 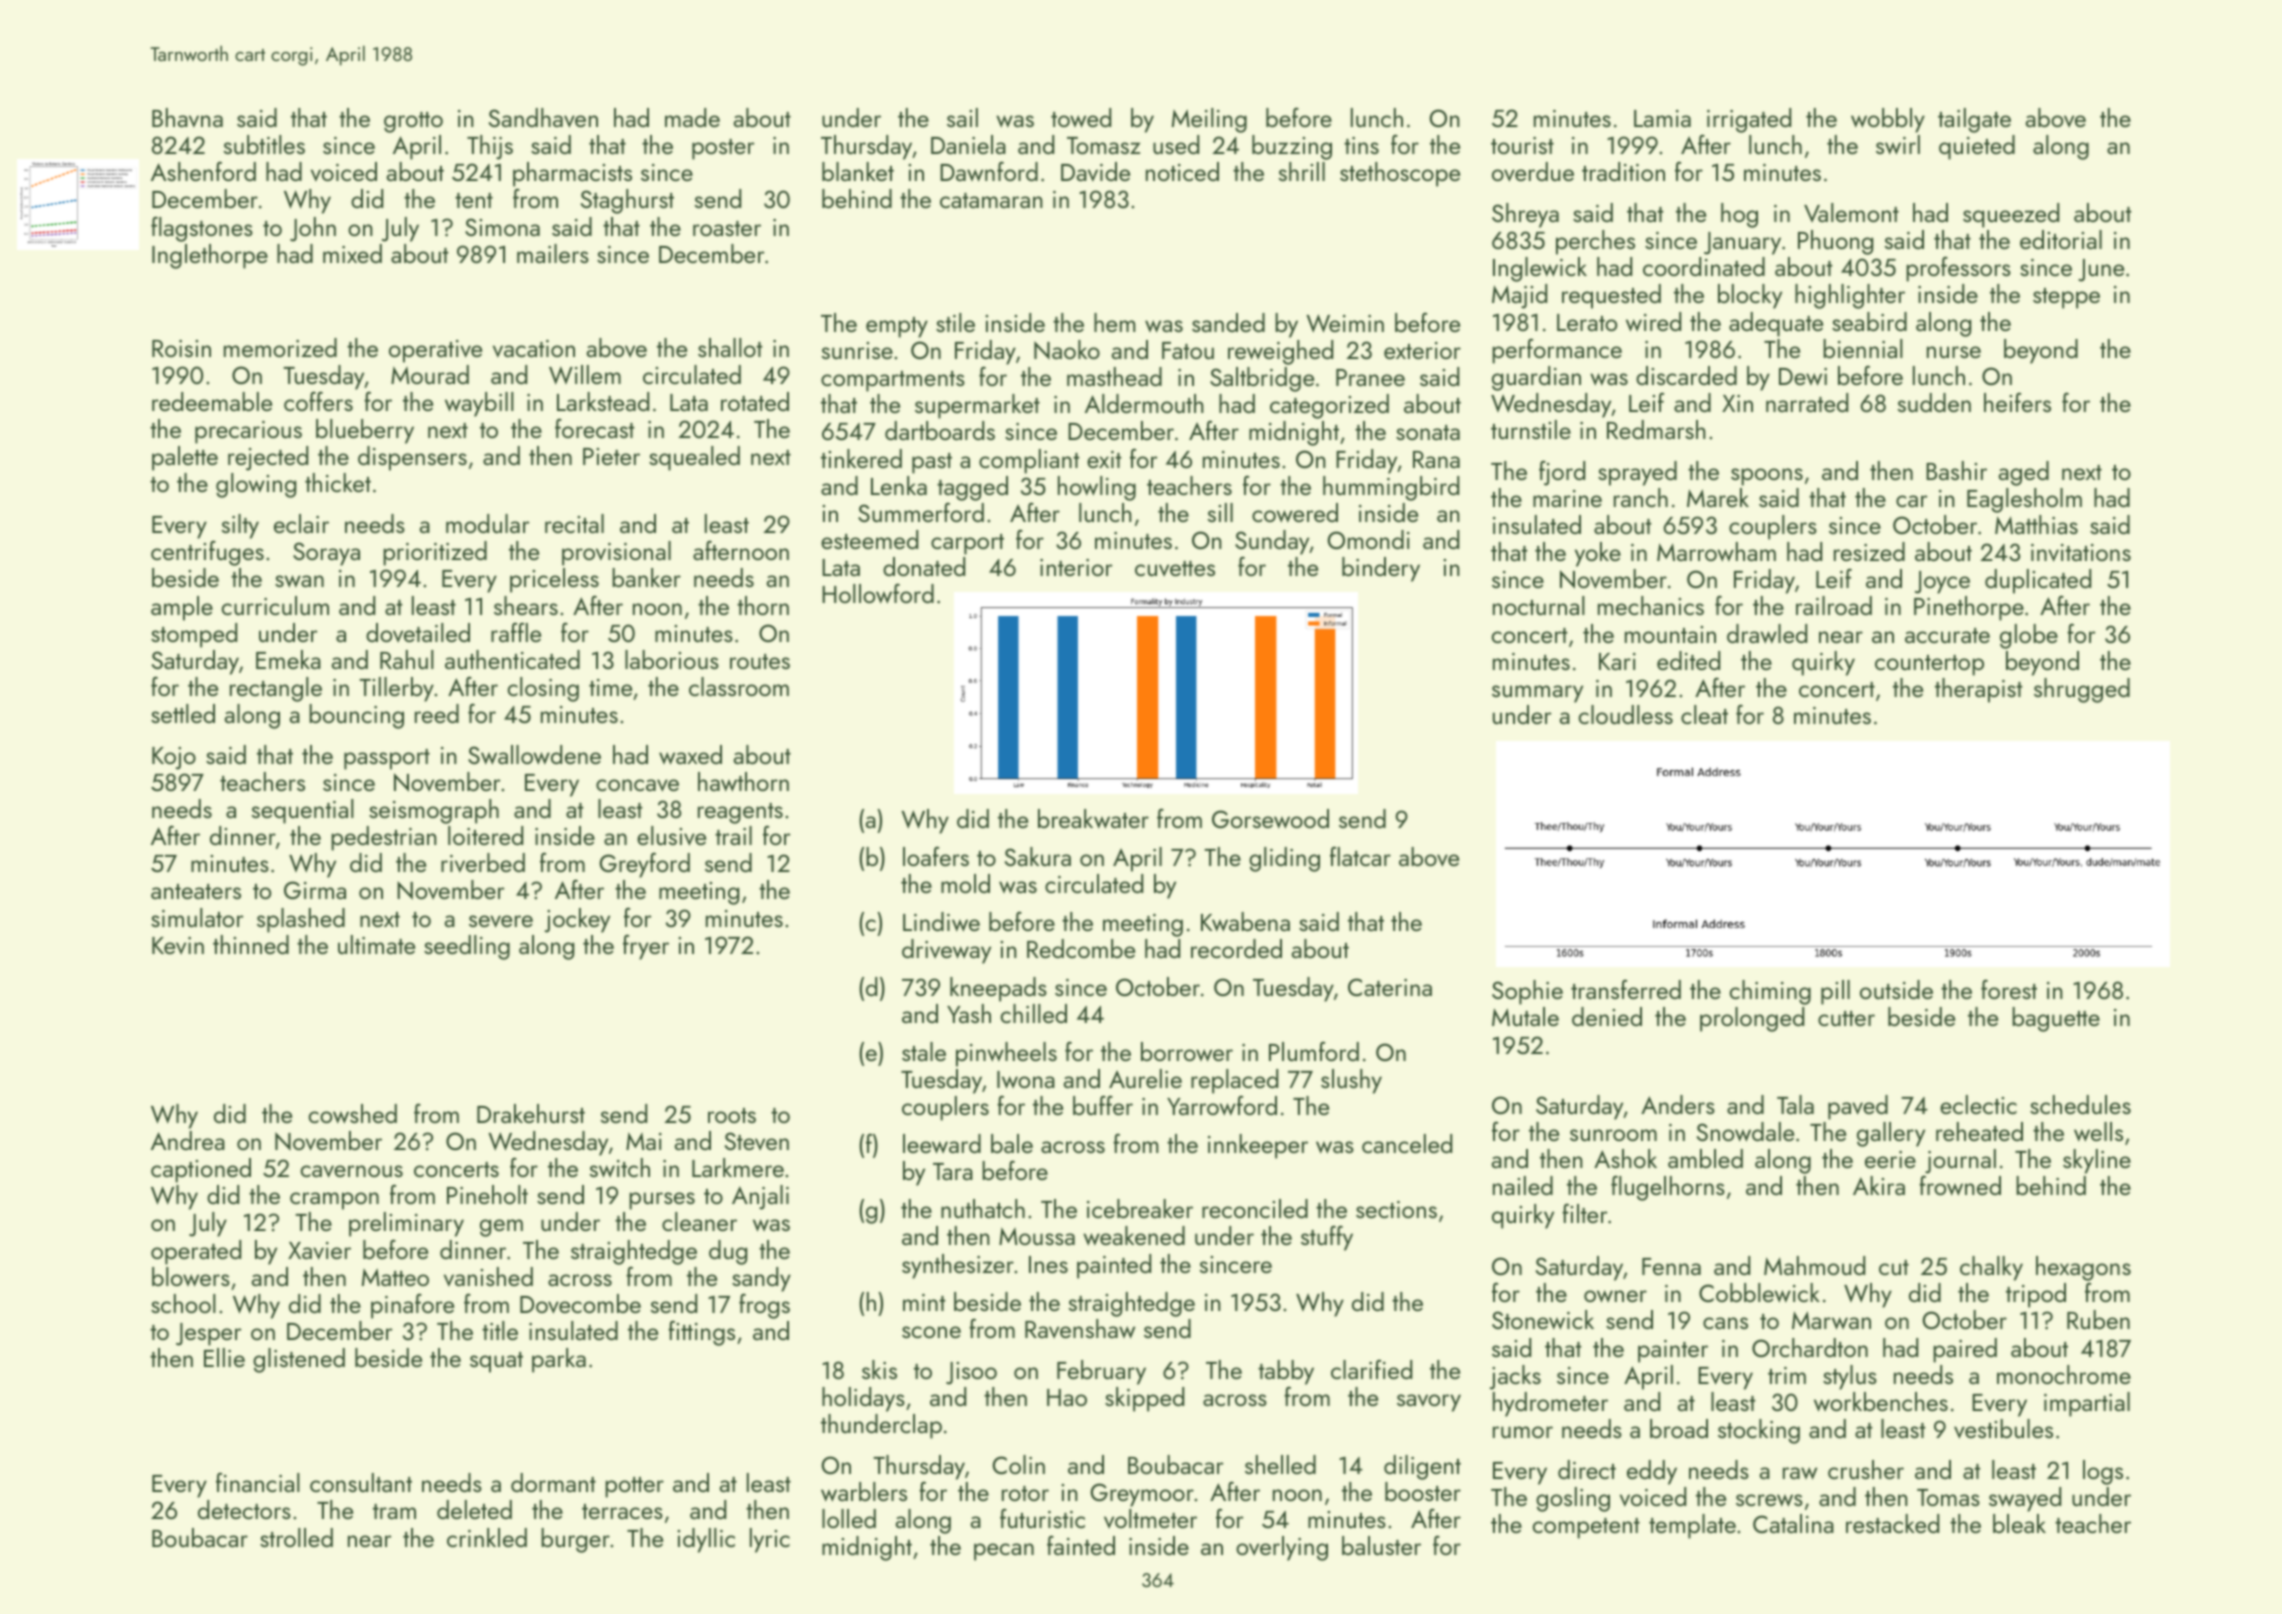 I want to click on waxed, so click(x=690, y=755).
